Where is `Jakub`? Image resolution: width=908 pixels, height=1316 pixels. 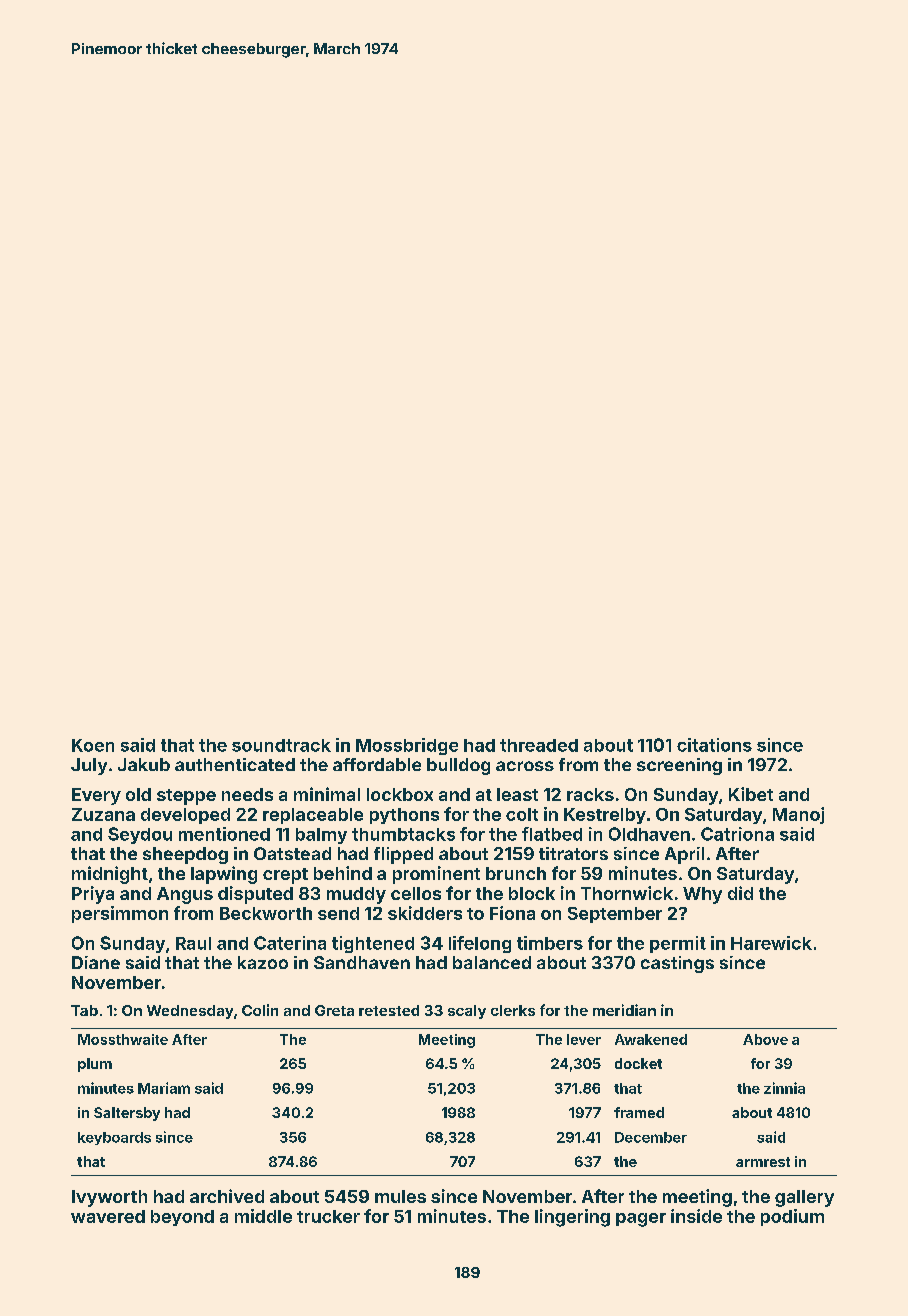
Jakub is located at coordinates (144, 764).
